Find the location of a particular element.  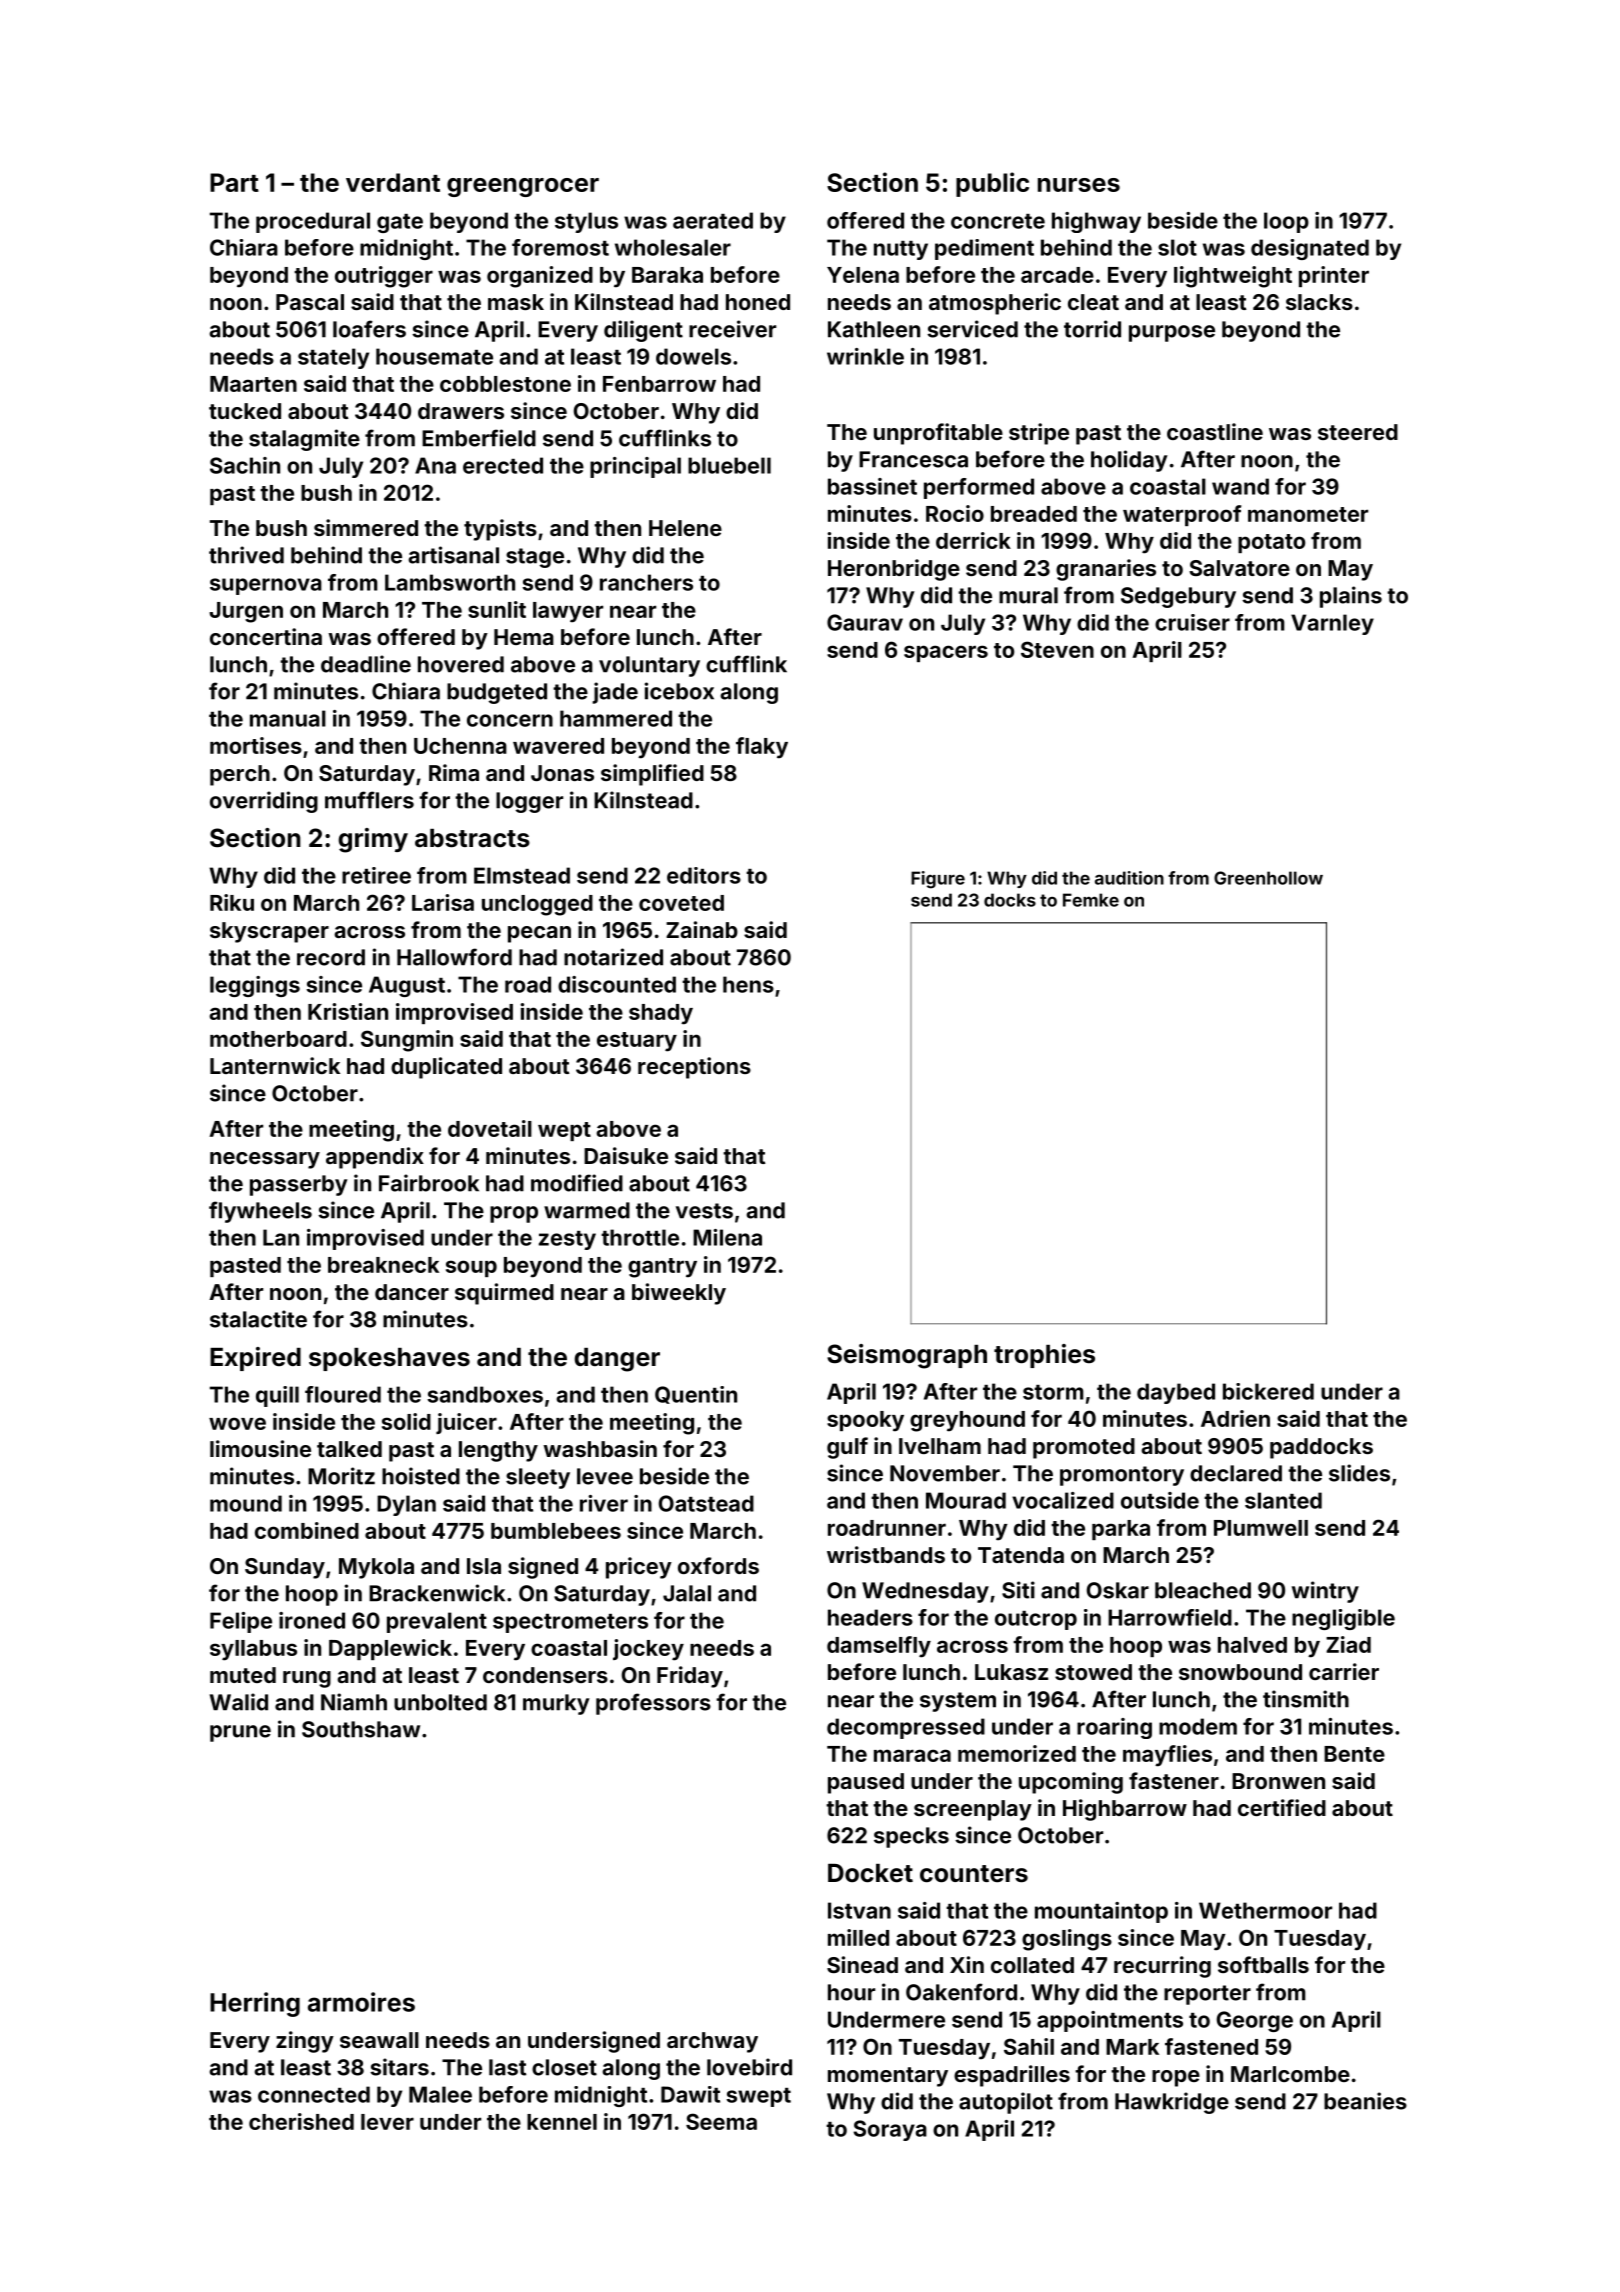

tucked is located at coordinates (245, 411).
